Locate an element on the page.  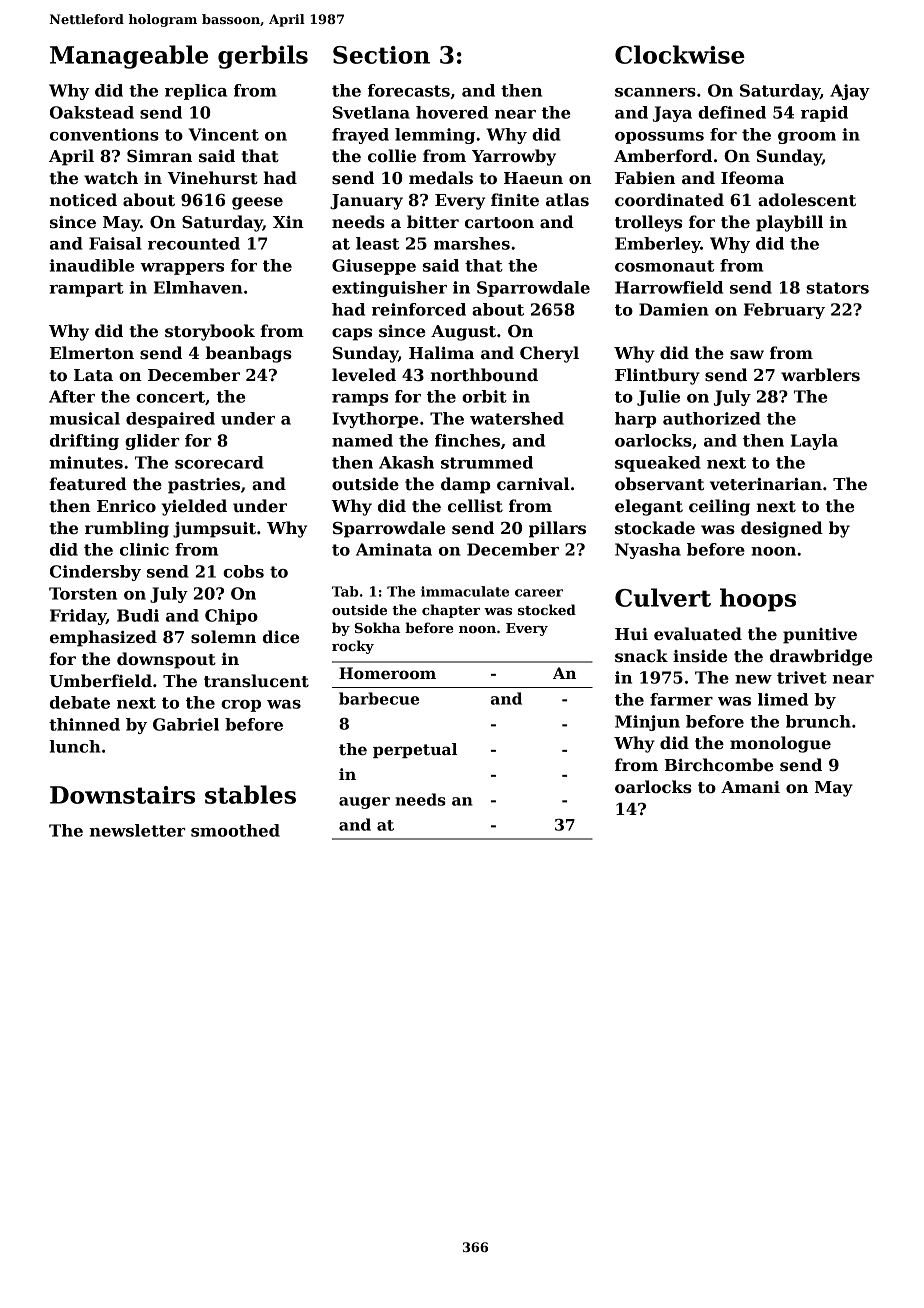
smoothed is located at coordinates (235, 830).
